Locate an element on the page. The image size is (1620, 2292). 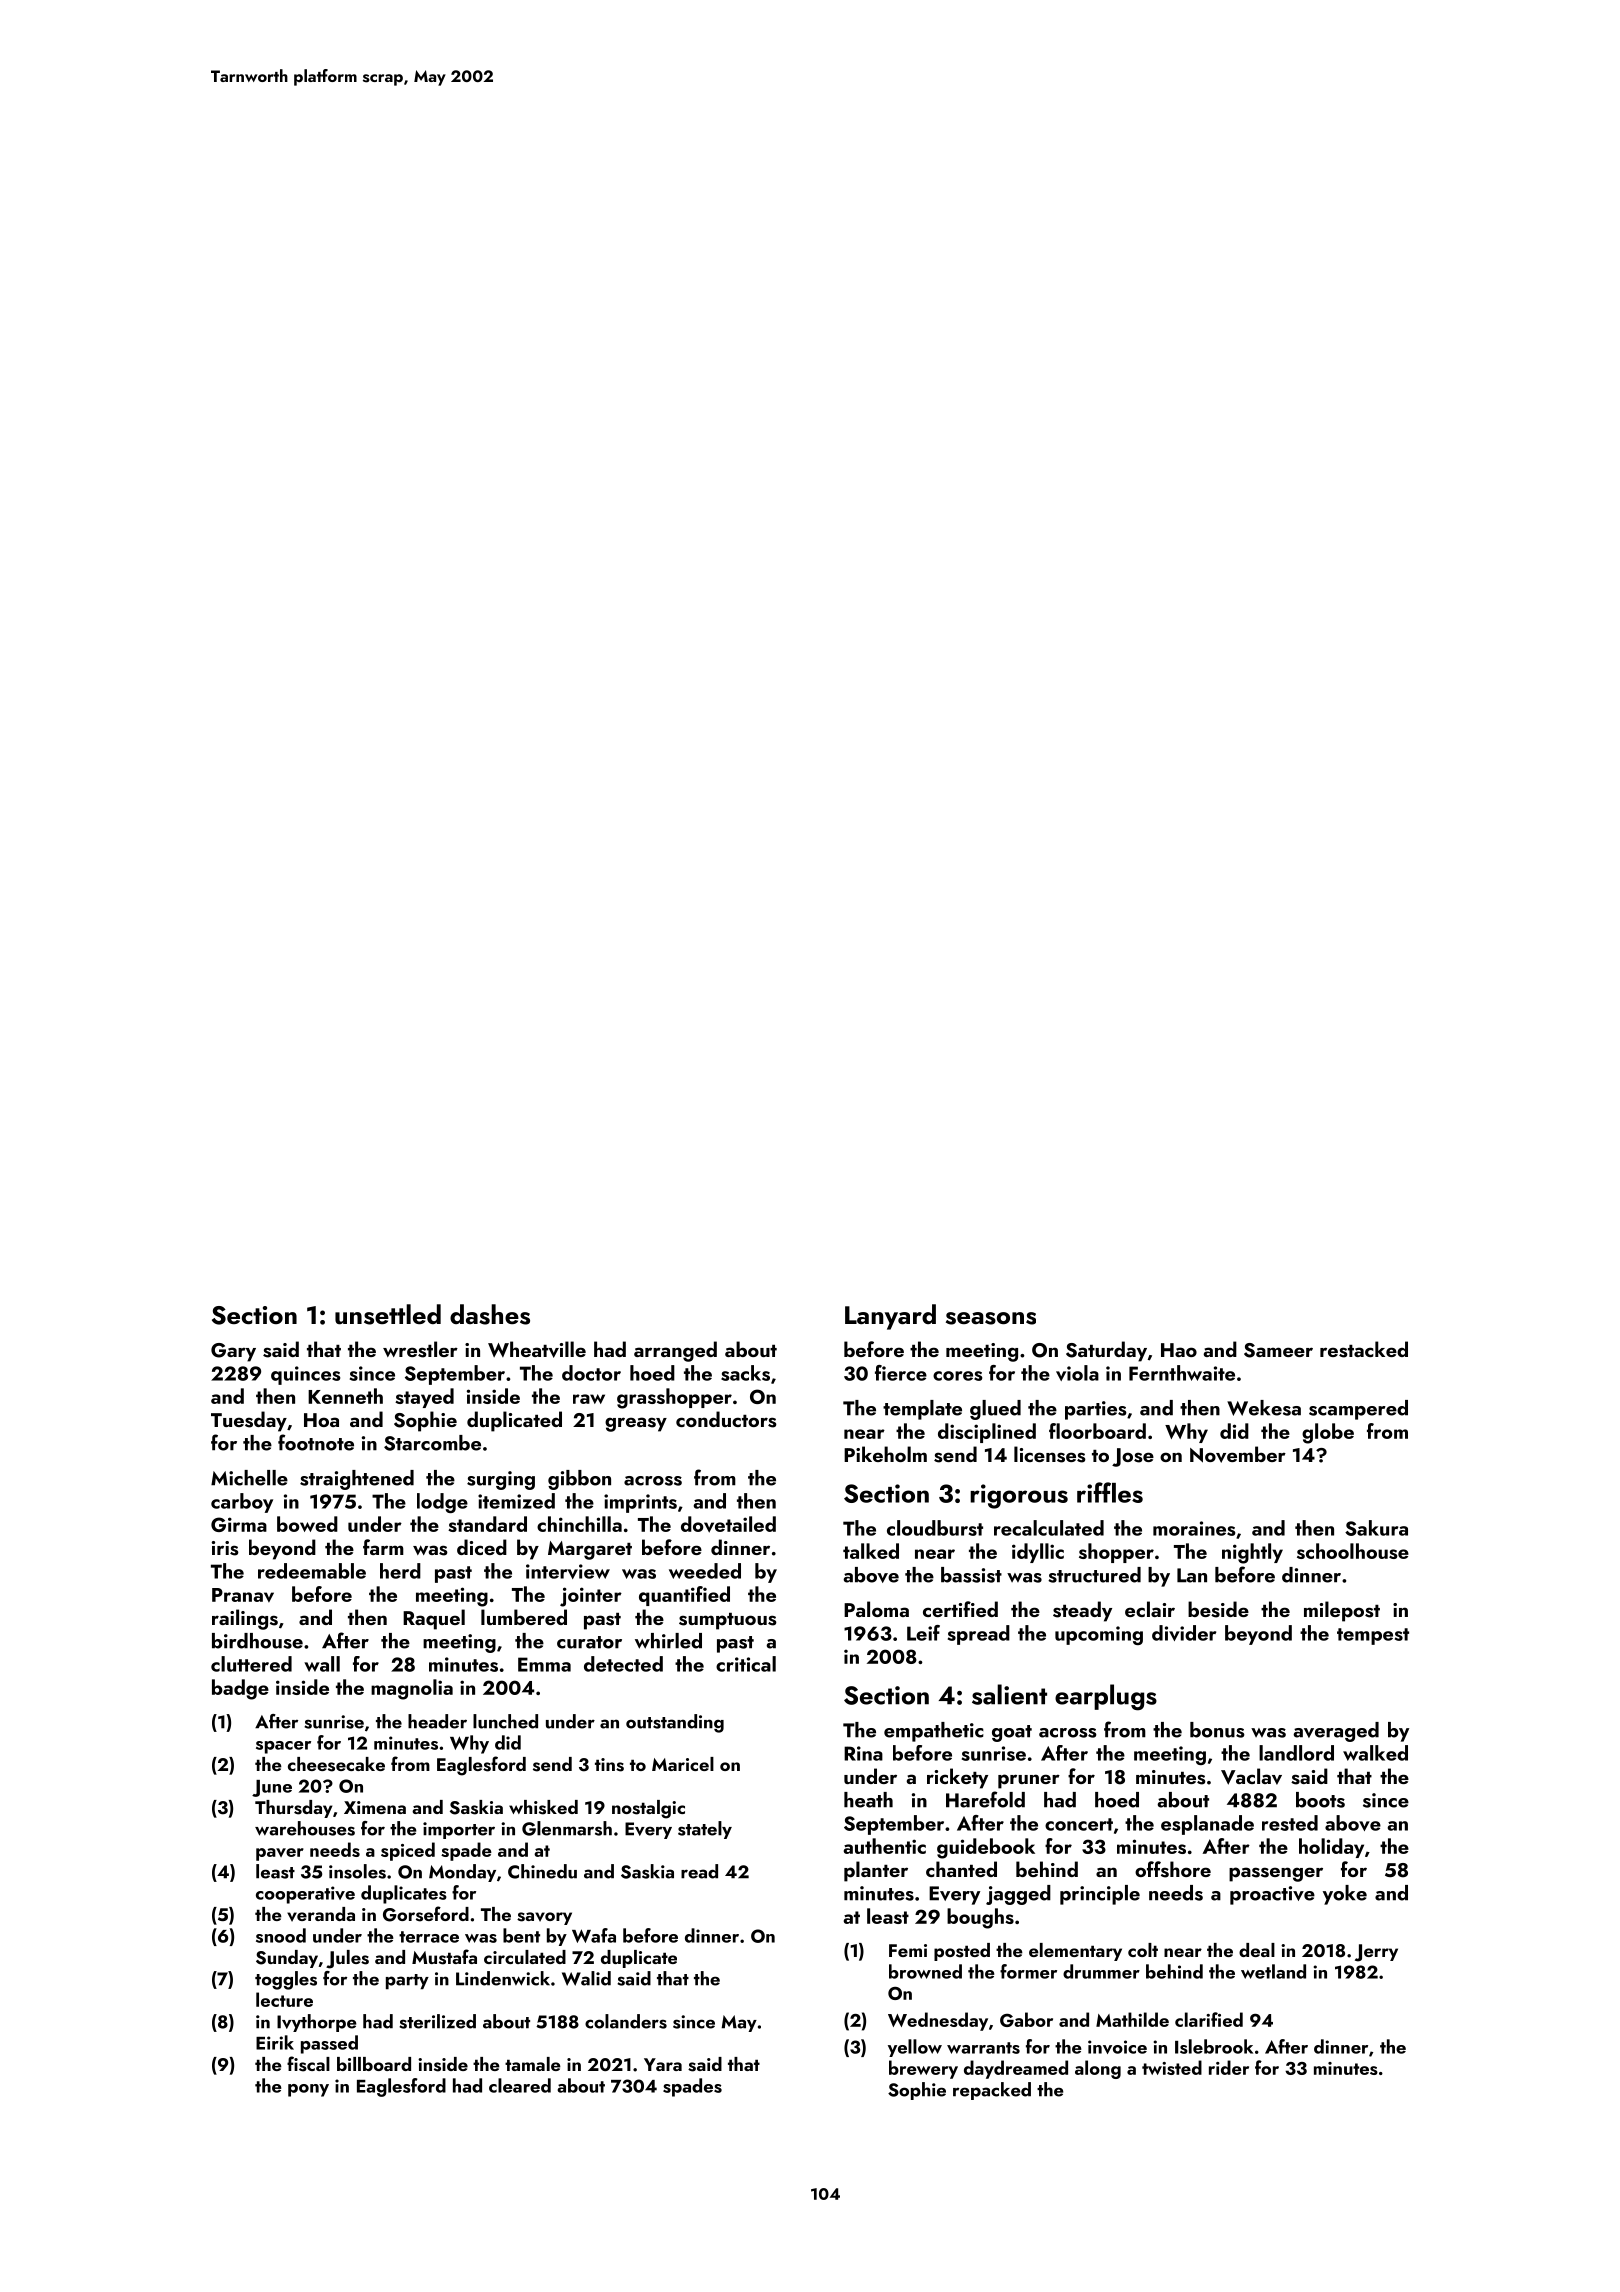
Yara is located at coordinates (663, 2064).
